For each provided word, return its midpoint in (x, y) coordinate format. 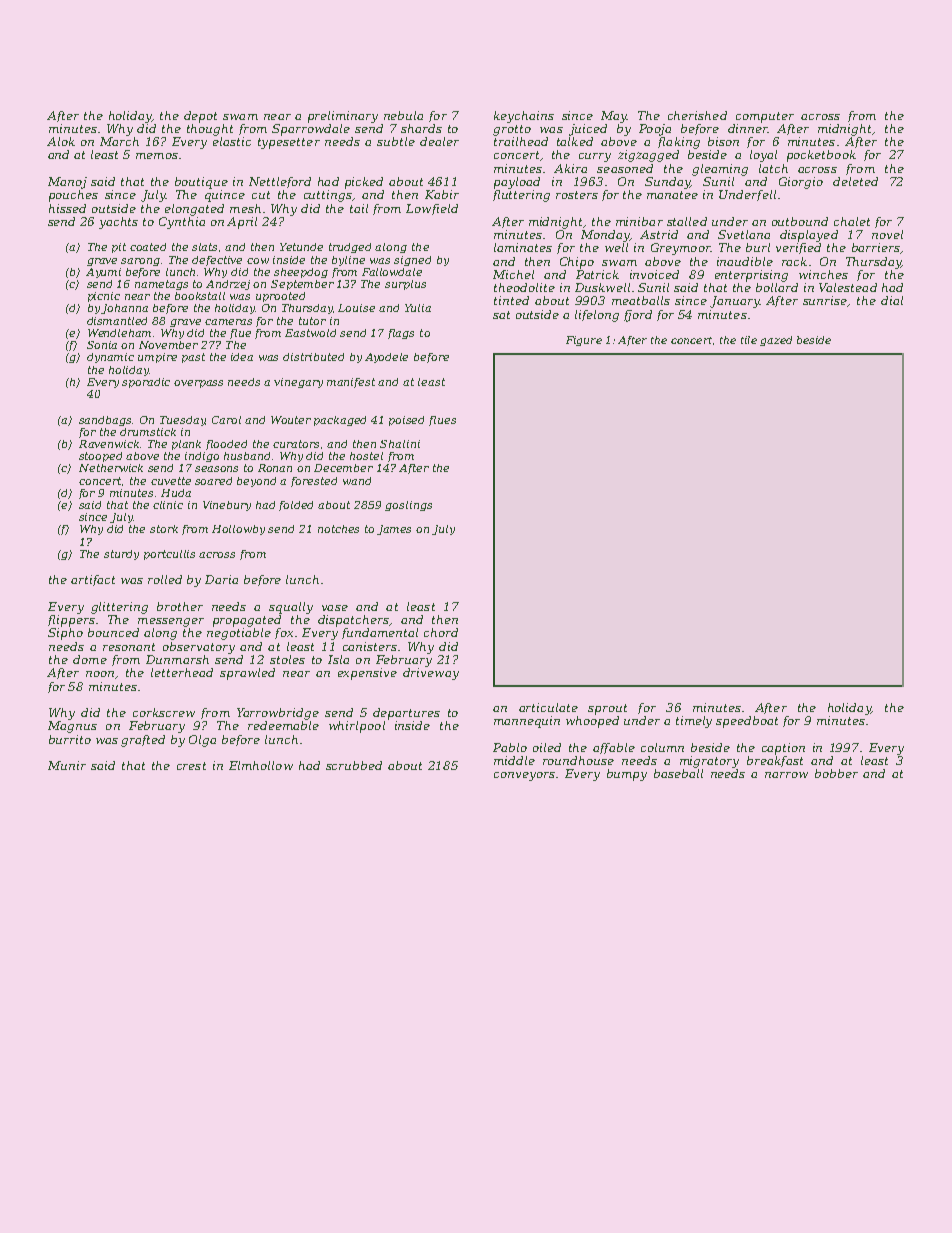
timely (694, 722)
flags (401, 334)
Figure (584, 341)
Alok (61, 141)
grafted (143, 741)
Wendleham (119, 333)
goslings (408, 506)
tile (749, 340)
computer (765, 117)
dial (892, 300)
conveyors (524, 776)
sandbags (106, 421)
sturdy (121, 555)
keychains (524, 117)
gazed (776, 341)
